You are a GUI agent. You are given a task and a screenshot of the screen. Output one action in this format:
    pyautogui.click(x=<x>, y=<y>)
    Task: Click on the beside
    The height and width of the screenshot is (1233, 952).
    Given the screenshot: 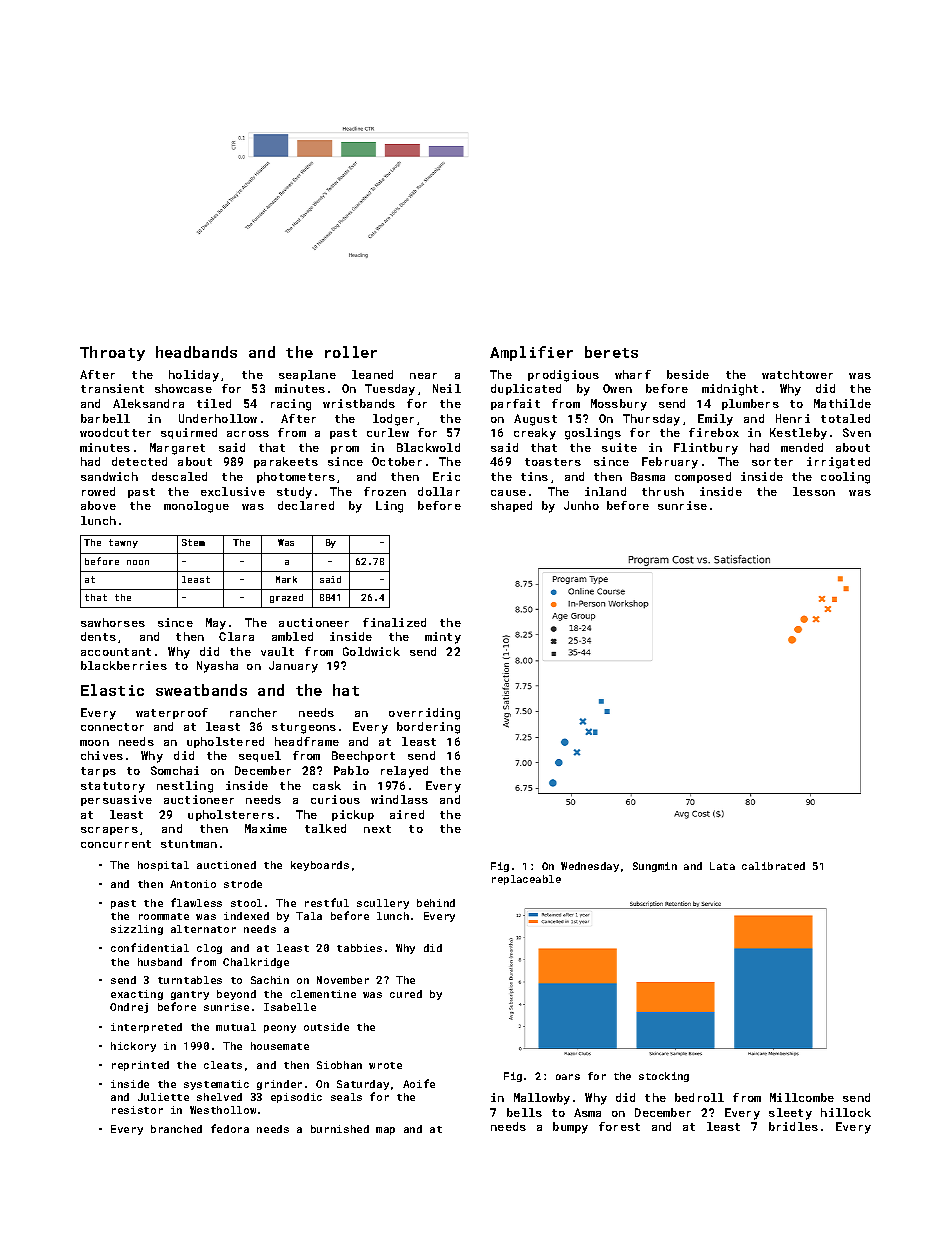 What is the action you would take?
    pyautogui.click(x=688, y=374)
